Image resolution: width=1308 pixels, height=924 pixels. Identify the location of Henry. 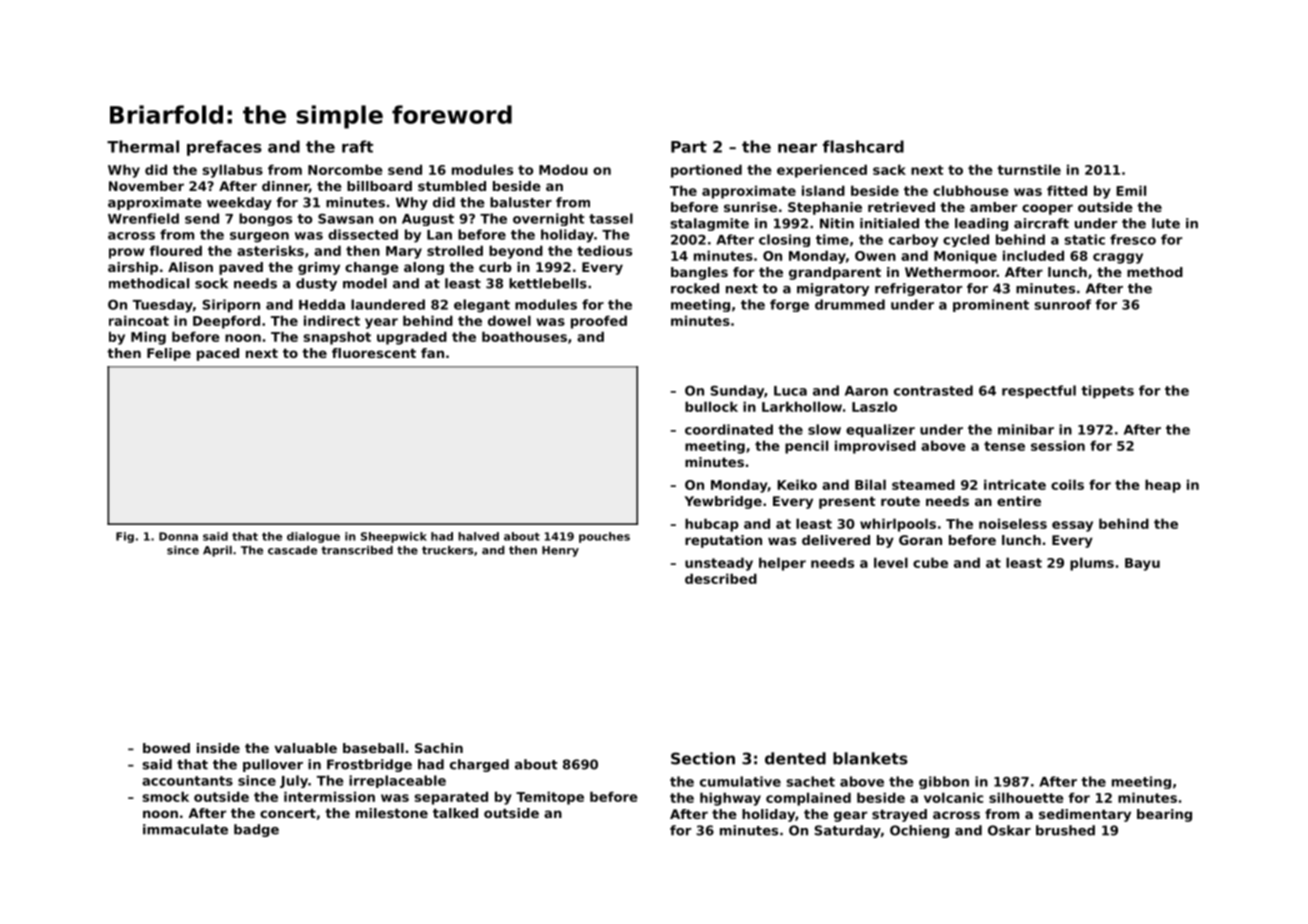
(560, 551).
